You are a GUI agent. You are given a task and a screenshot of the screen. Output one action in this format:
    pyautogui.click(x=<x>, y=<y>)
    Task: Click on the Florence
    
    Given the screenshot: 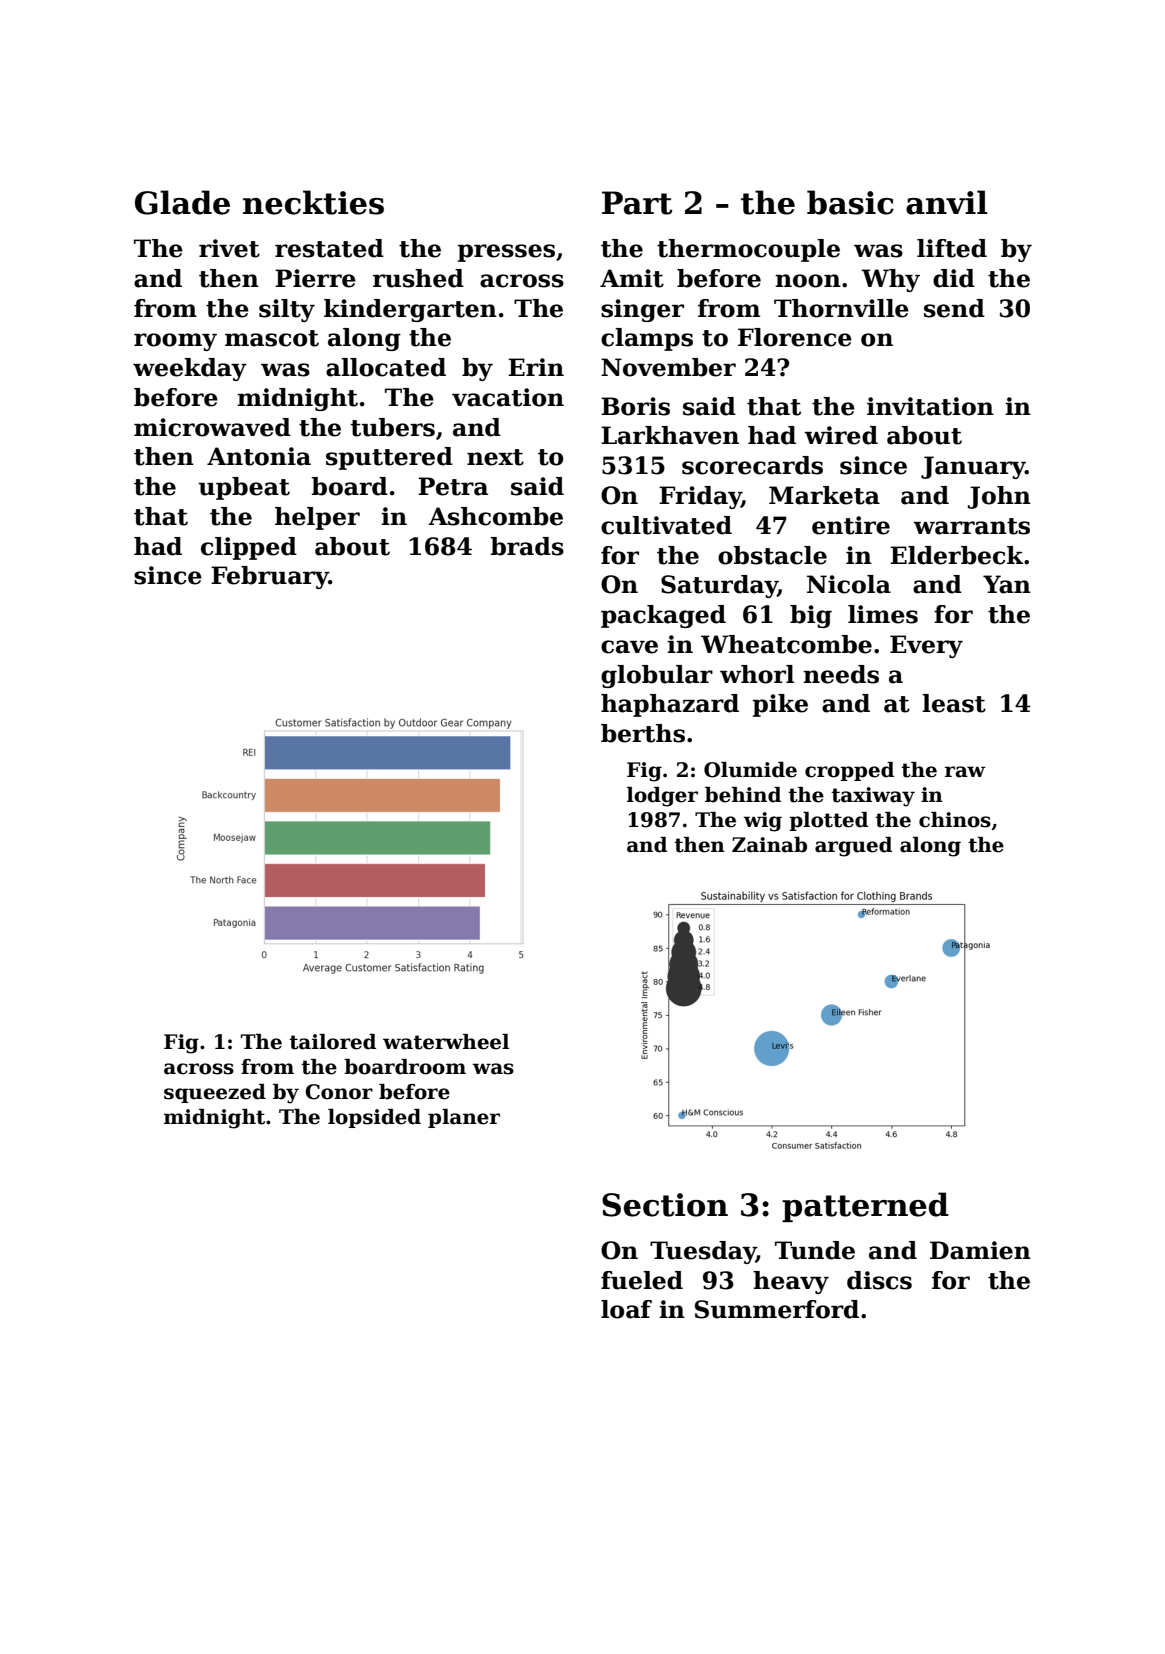 What is the action you would take?
    pyautogui.click(x=795, y=337)
